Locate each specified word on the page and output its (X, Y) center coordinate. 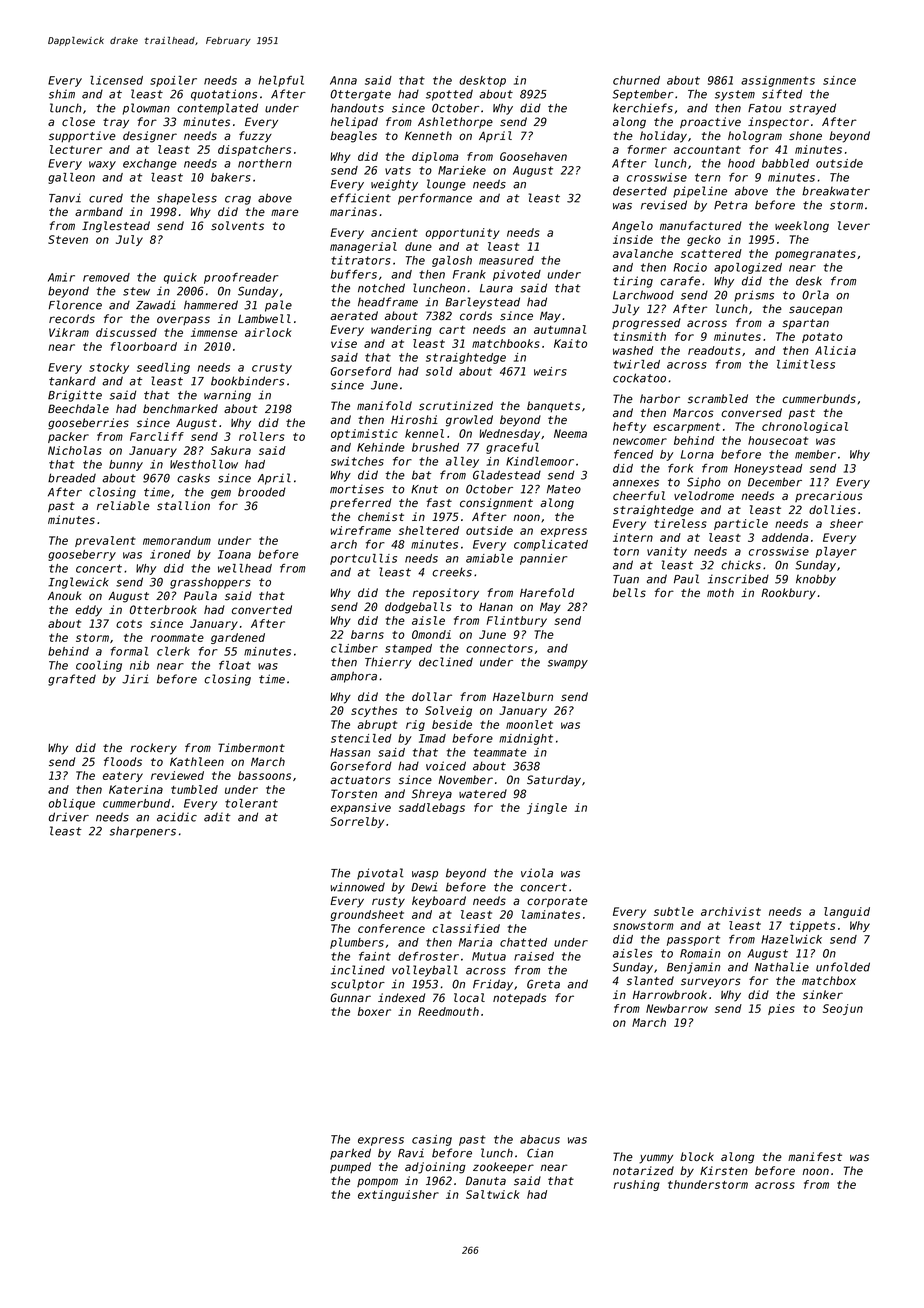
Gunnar (350, 998)
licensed (116, 80)
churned (636, 80)
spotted (449, 95)
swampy (568, 664)
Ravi (411, 1153)
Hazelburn (523, 697)
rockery (153, 749)
